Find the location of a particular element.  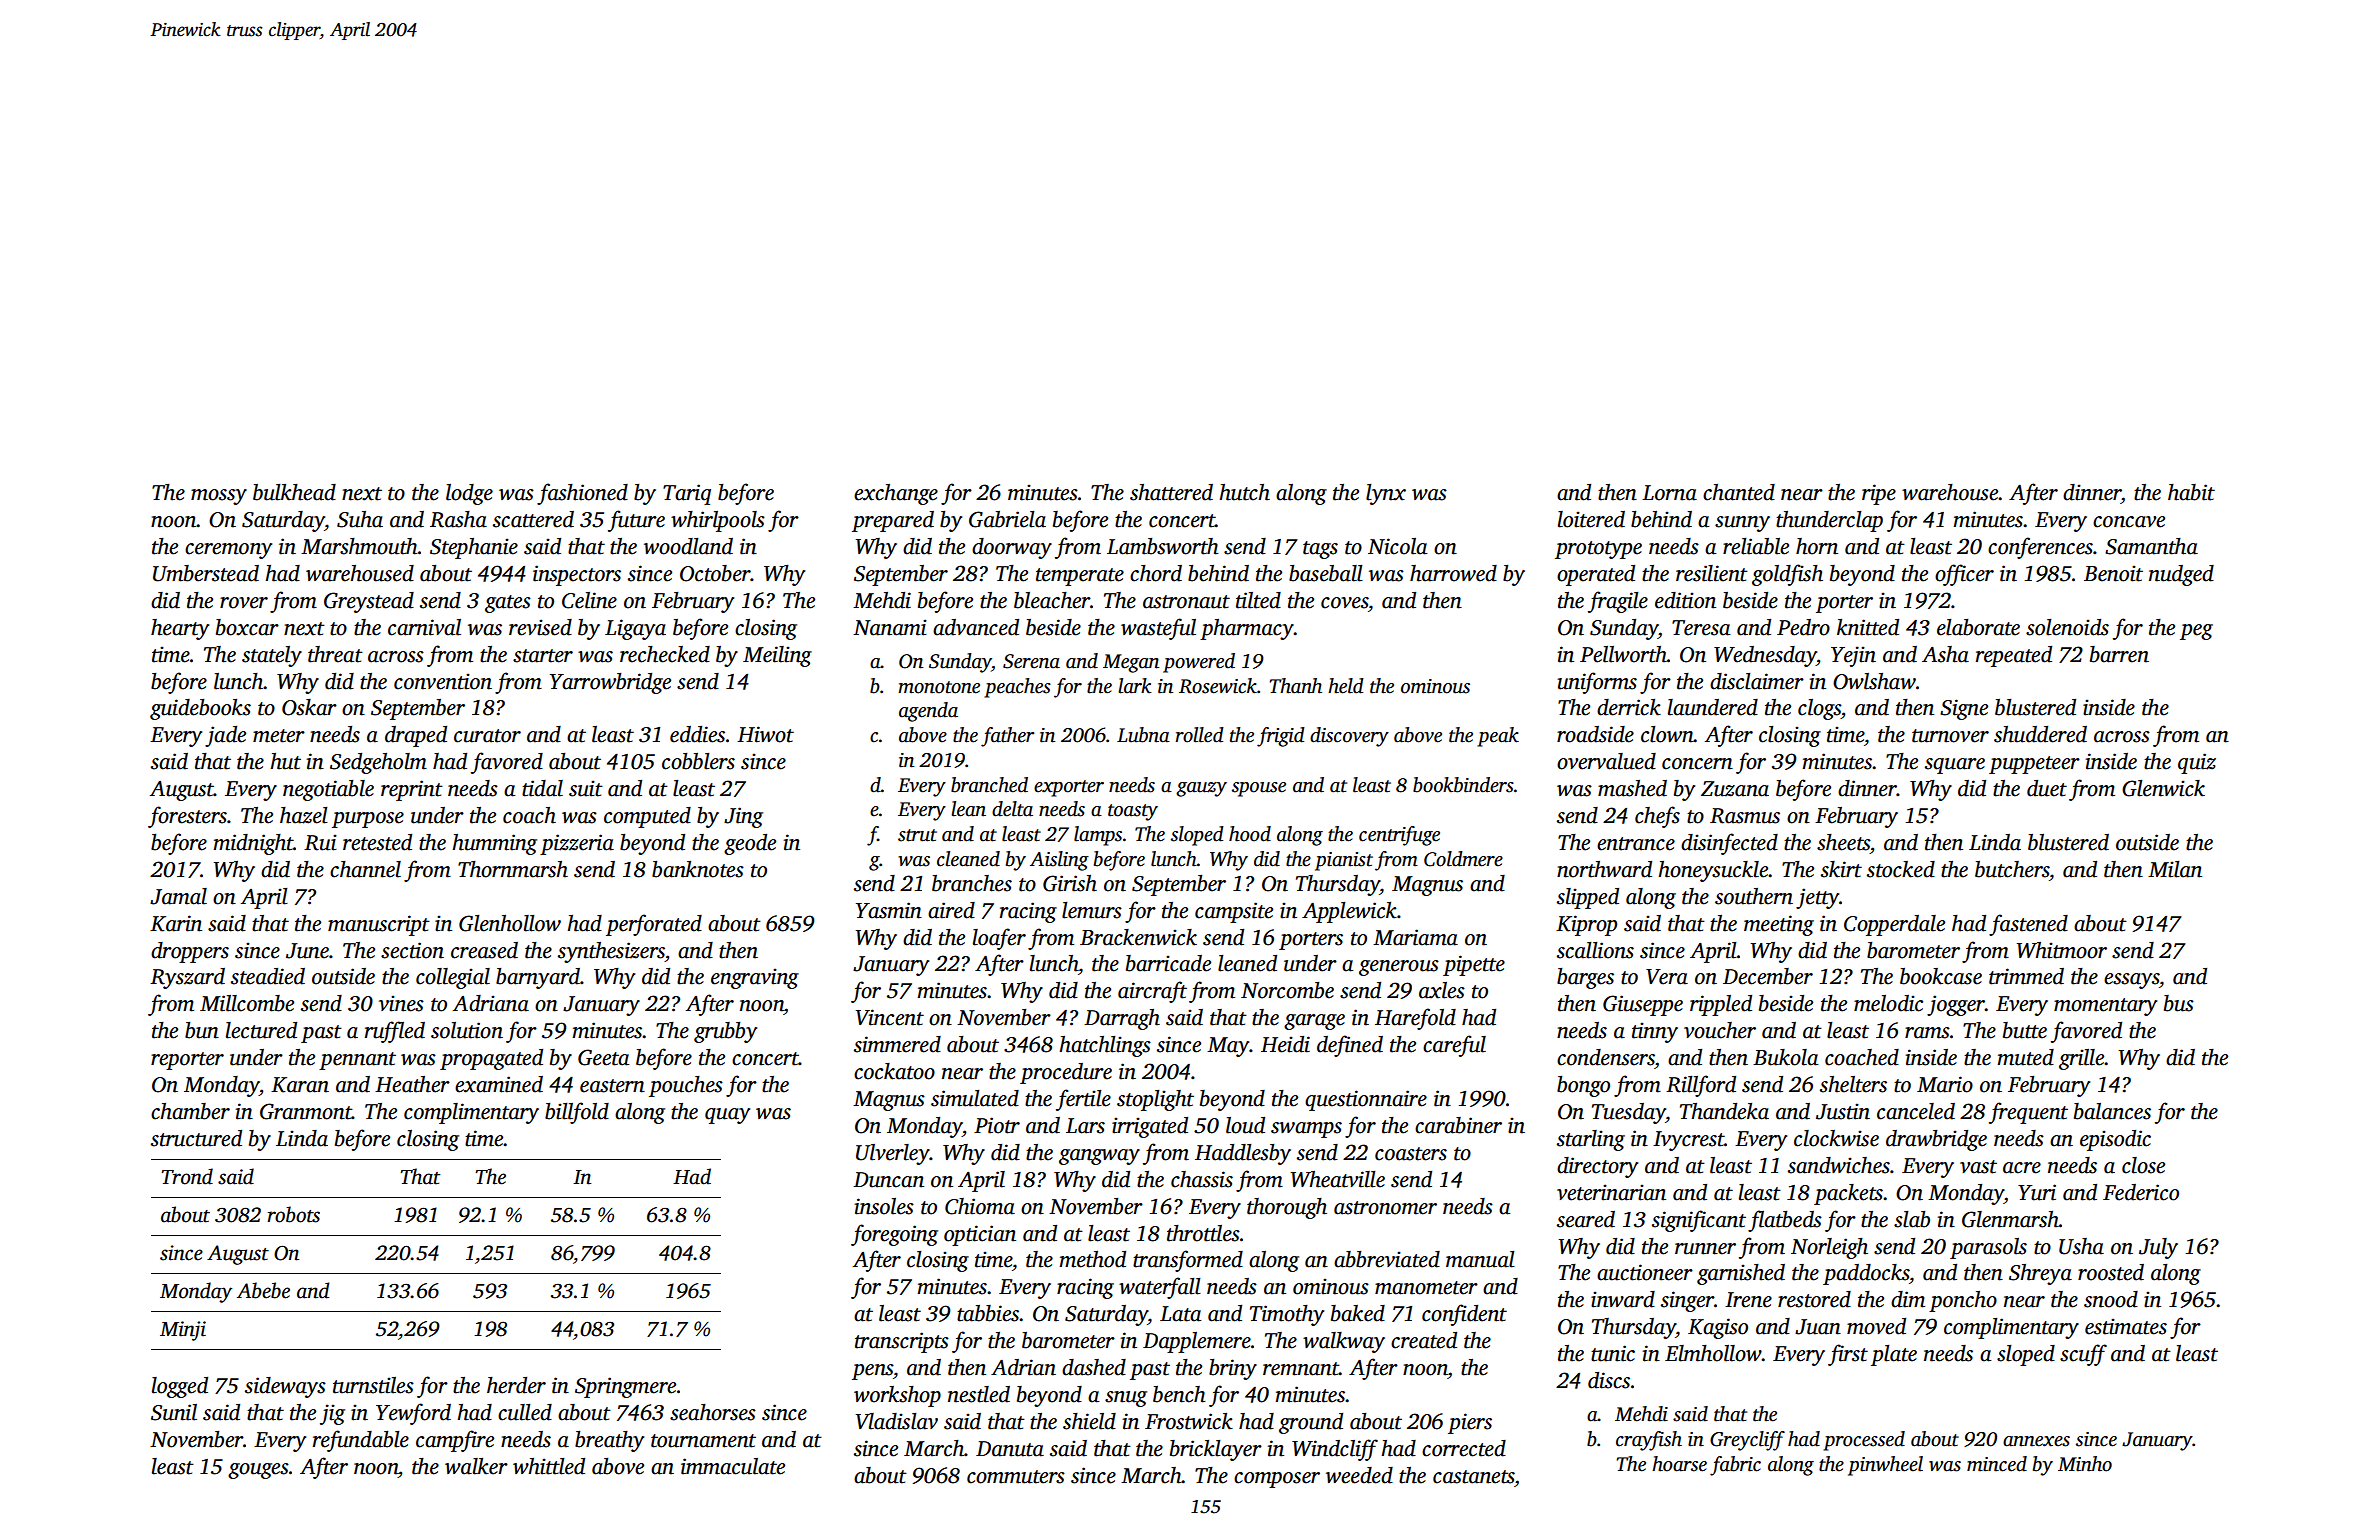

Hiwot is located at coordinates (765, 734).
